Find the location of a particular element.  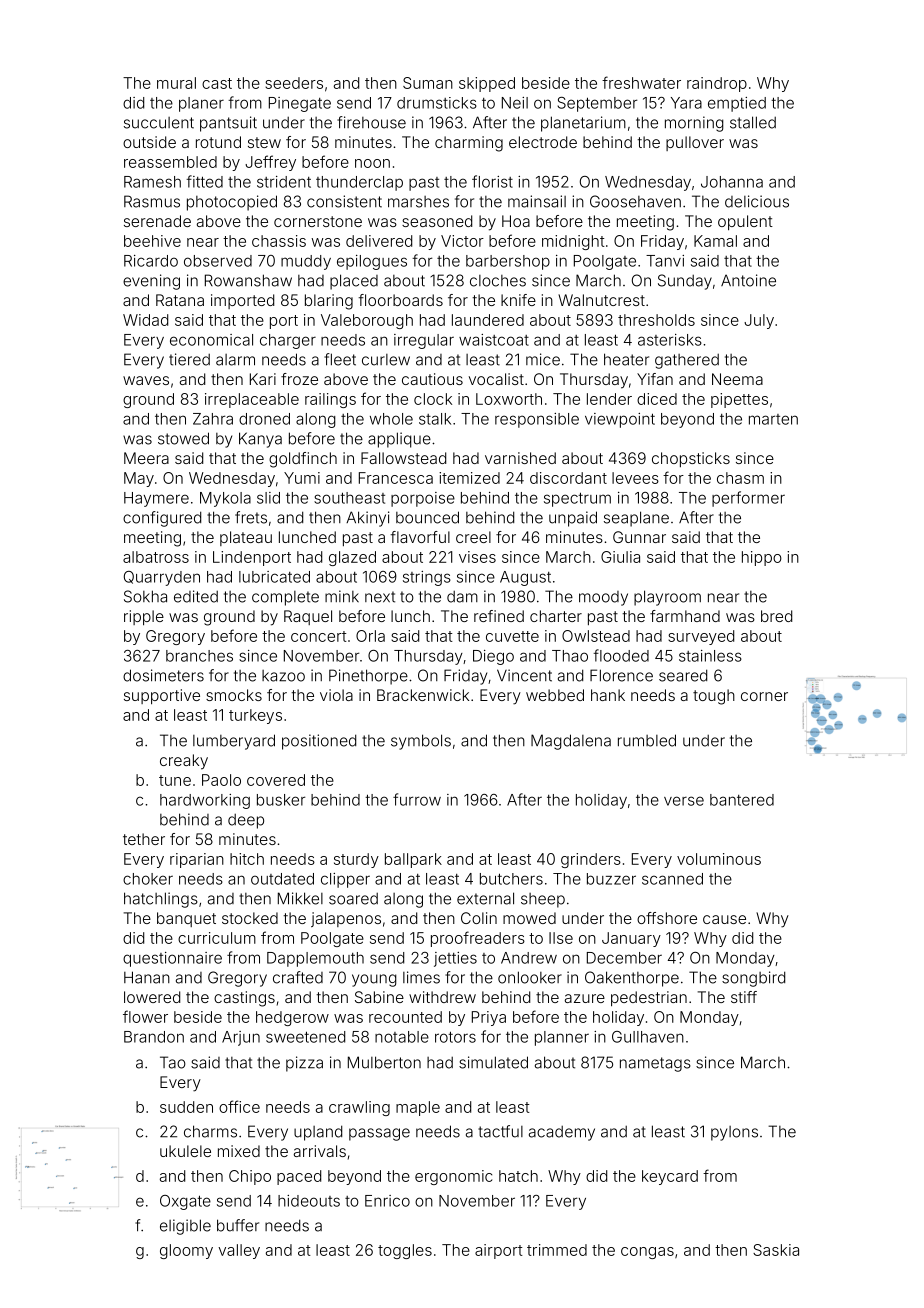

trimmed is located at coordinates (557, 1250).
